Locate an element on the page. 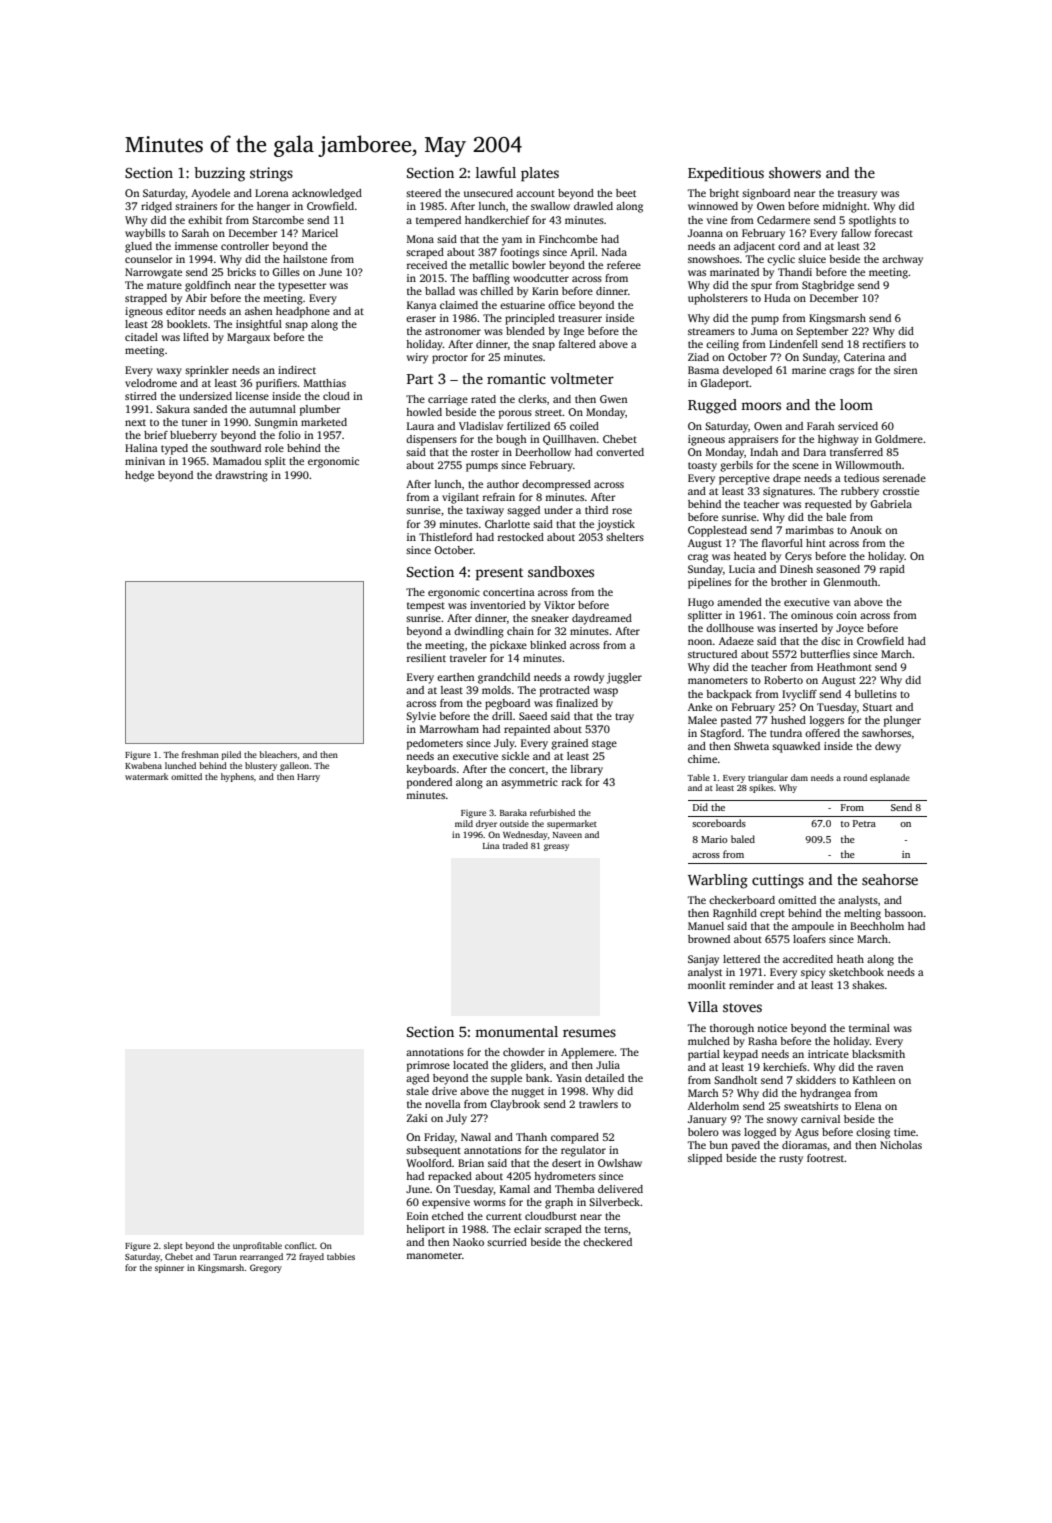 This page has width=1052, height=1523. showers is located at coordinates (795, 172).
